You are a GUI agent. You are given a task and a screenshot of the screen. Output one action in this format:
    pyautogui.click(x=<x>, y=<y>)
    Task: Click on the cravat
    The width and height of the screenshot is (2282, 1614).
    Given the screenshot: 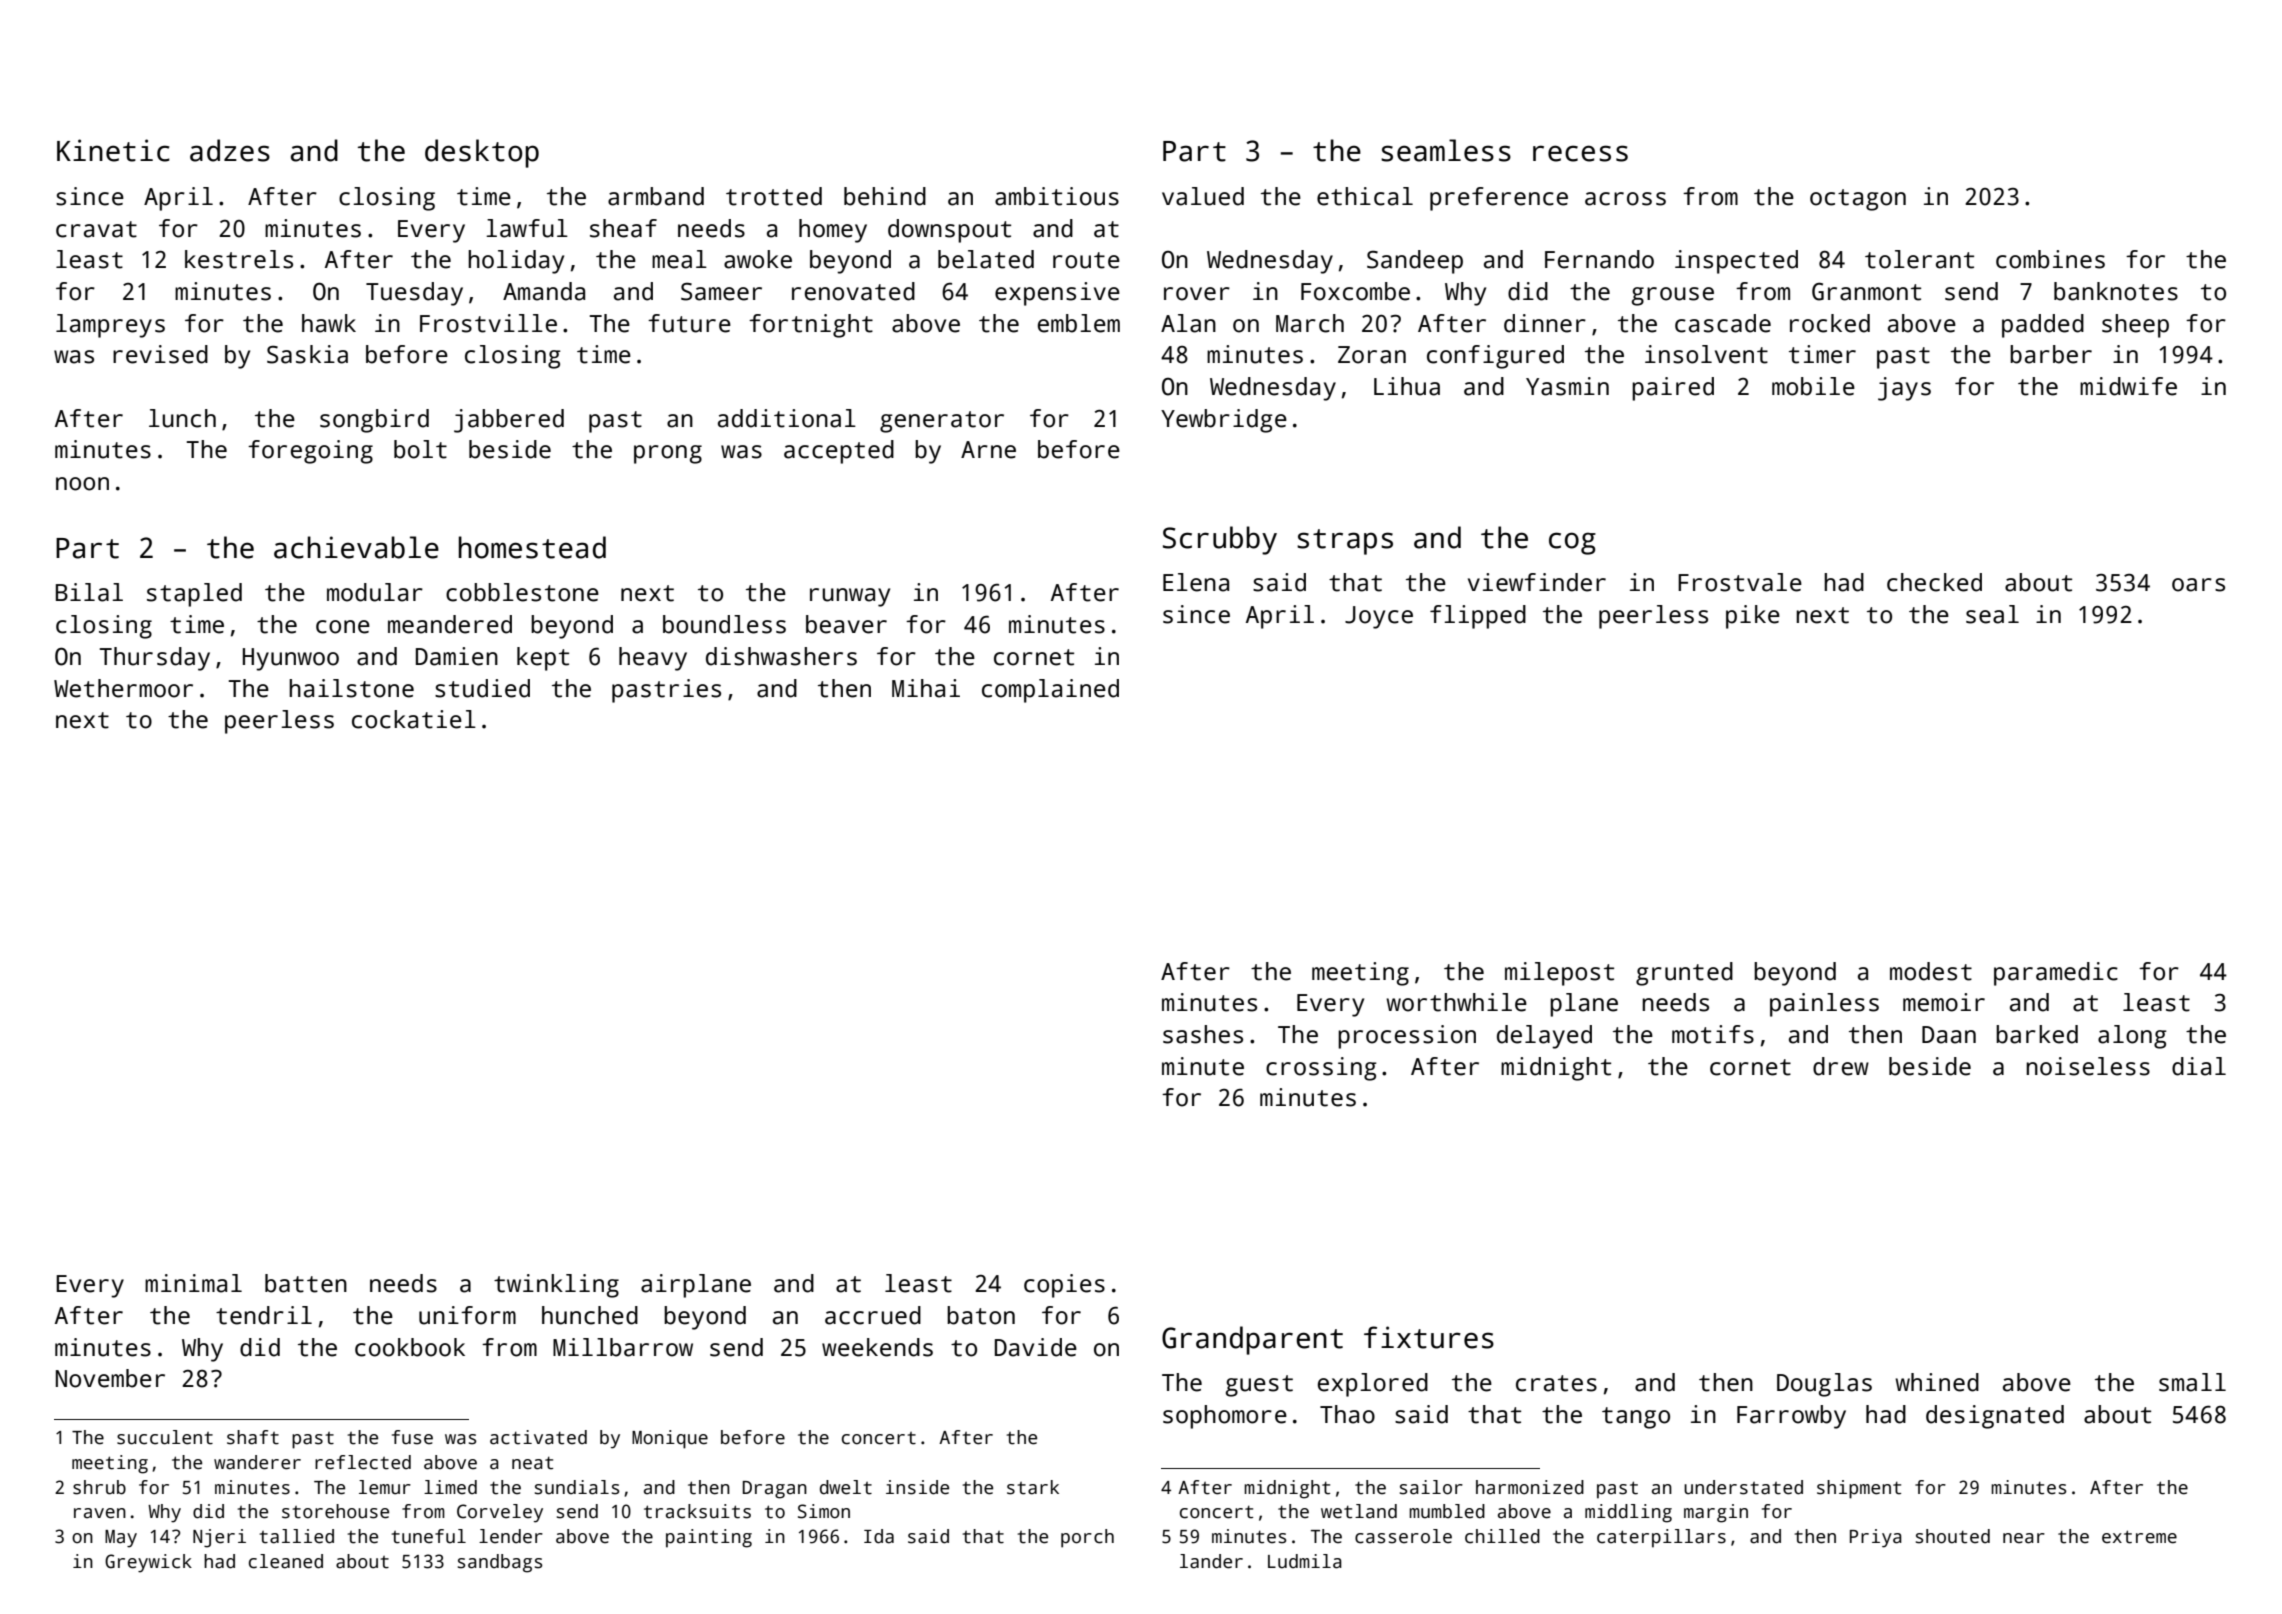 What is the action you would take?
    pyautogui.click(x=96, y=229)
